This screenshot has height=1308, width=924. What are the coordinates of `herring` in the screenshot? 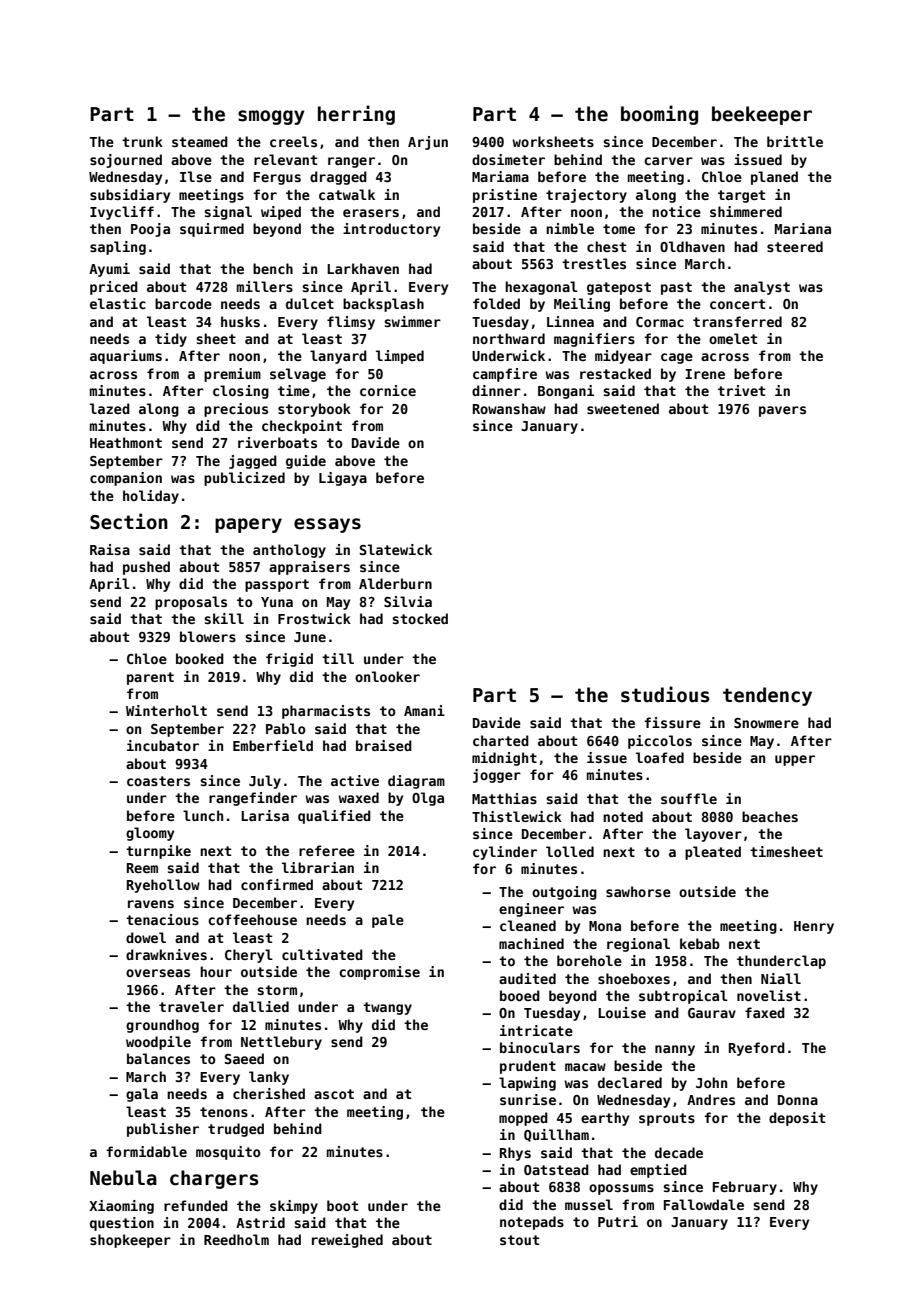 It's located at (356, 115).
